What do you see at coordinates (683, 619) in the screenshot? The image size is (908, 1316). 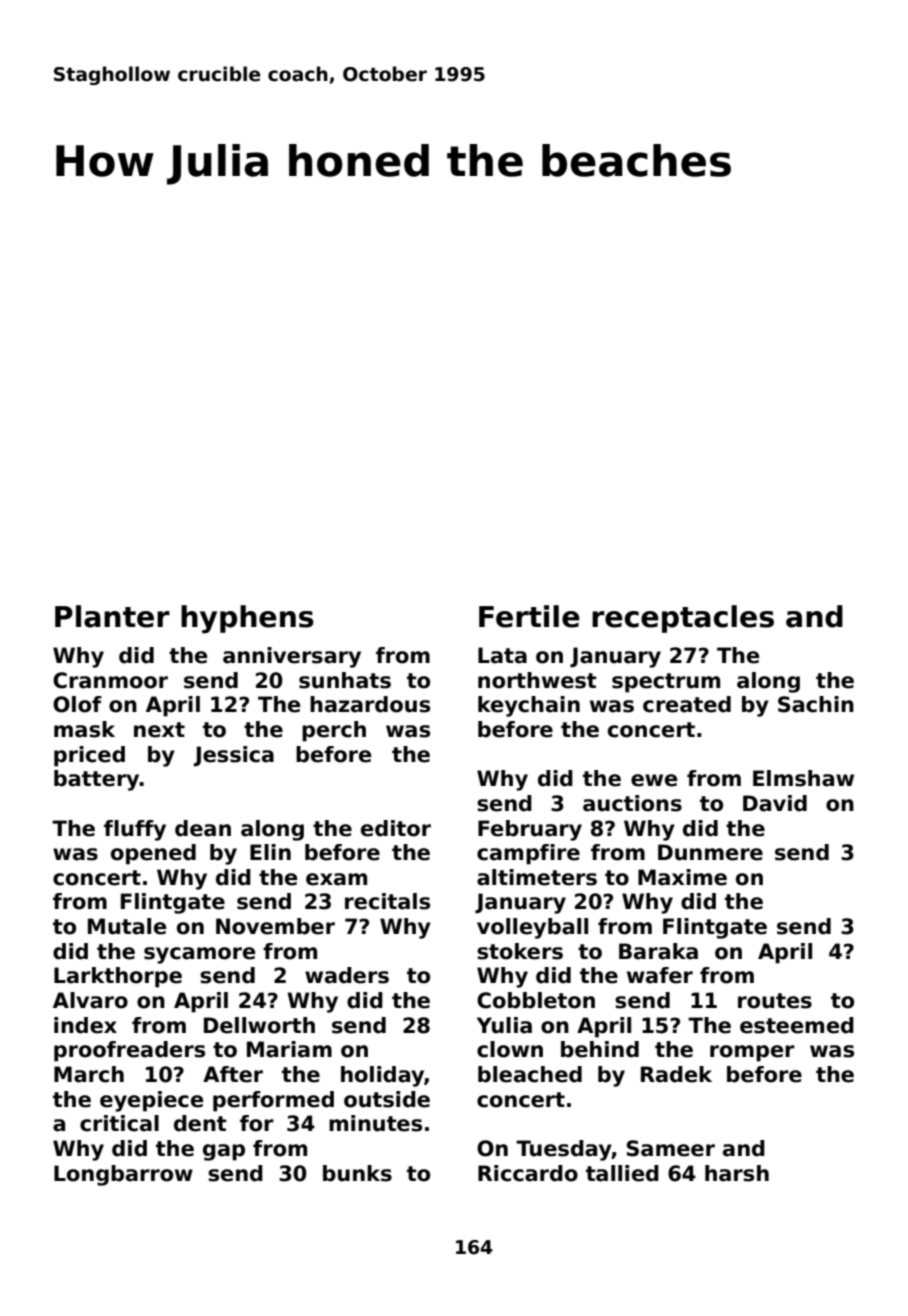 I see `receptacles` at bounding box center [683, 619].
